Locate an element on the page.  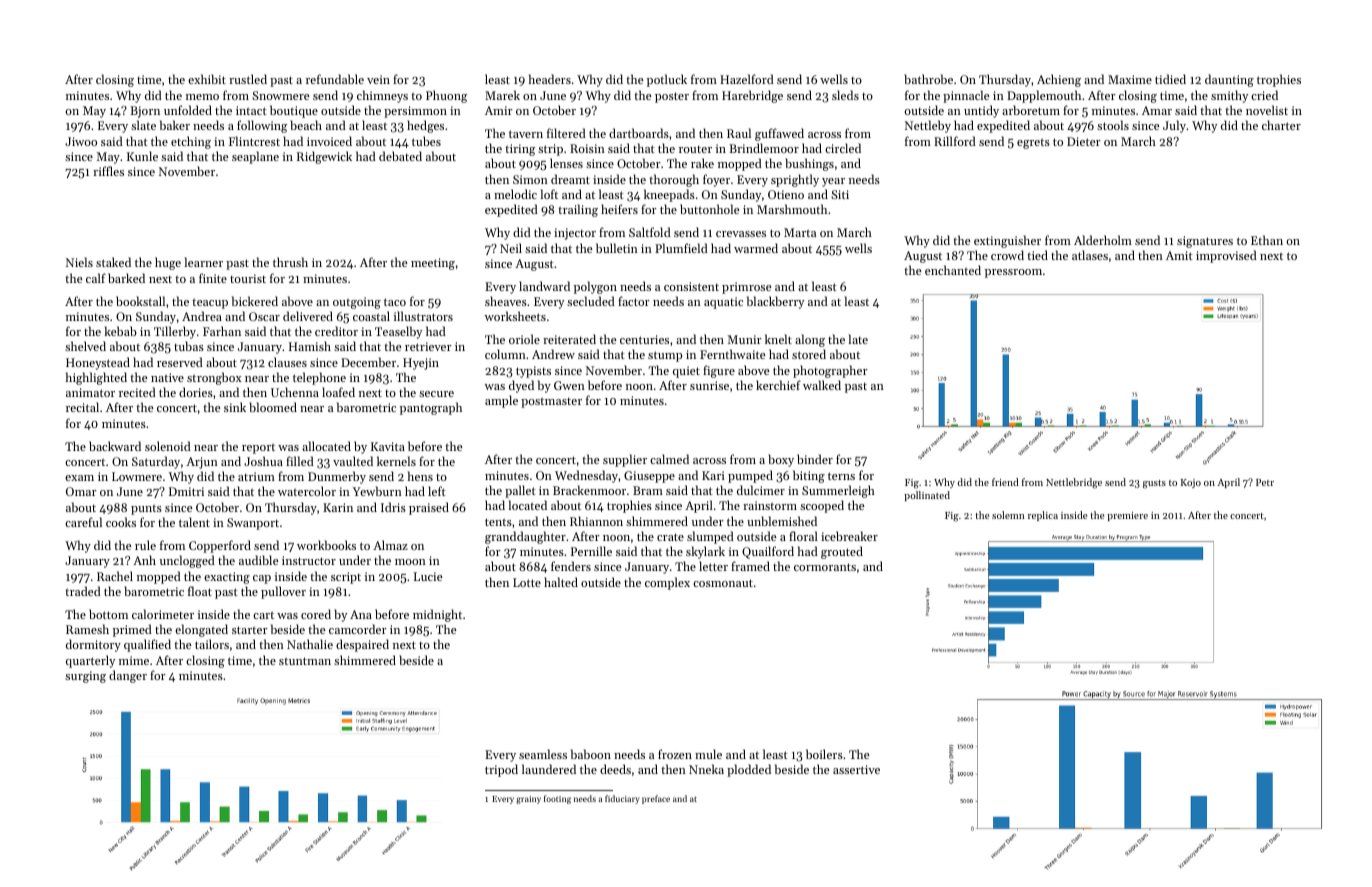
exhibit is located at coordinates (207, 79).
